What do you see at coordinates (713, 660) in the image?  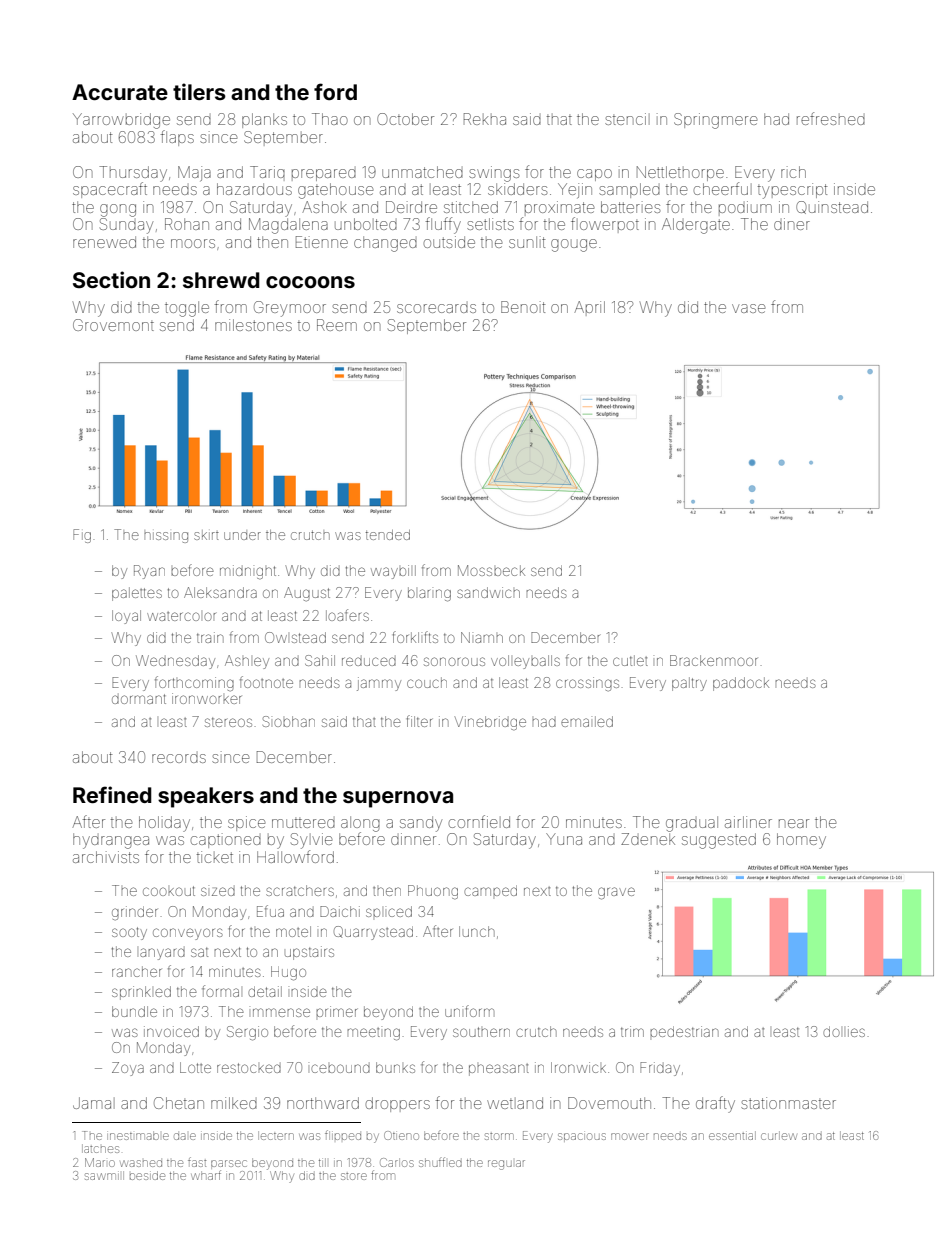 I see `Brackenmoor` at bounding box center [713, 660].
